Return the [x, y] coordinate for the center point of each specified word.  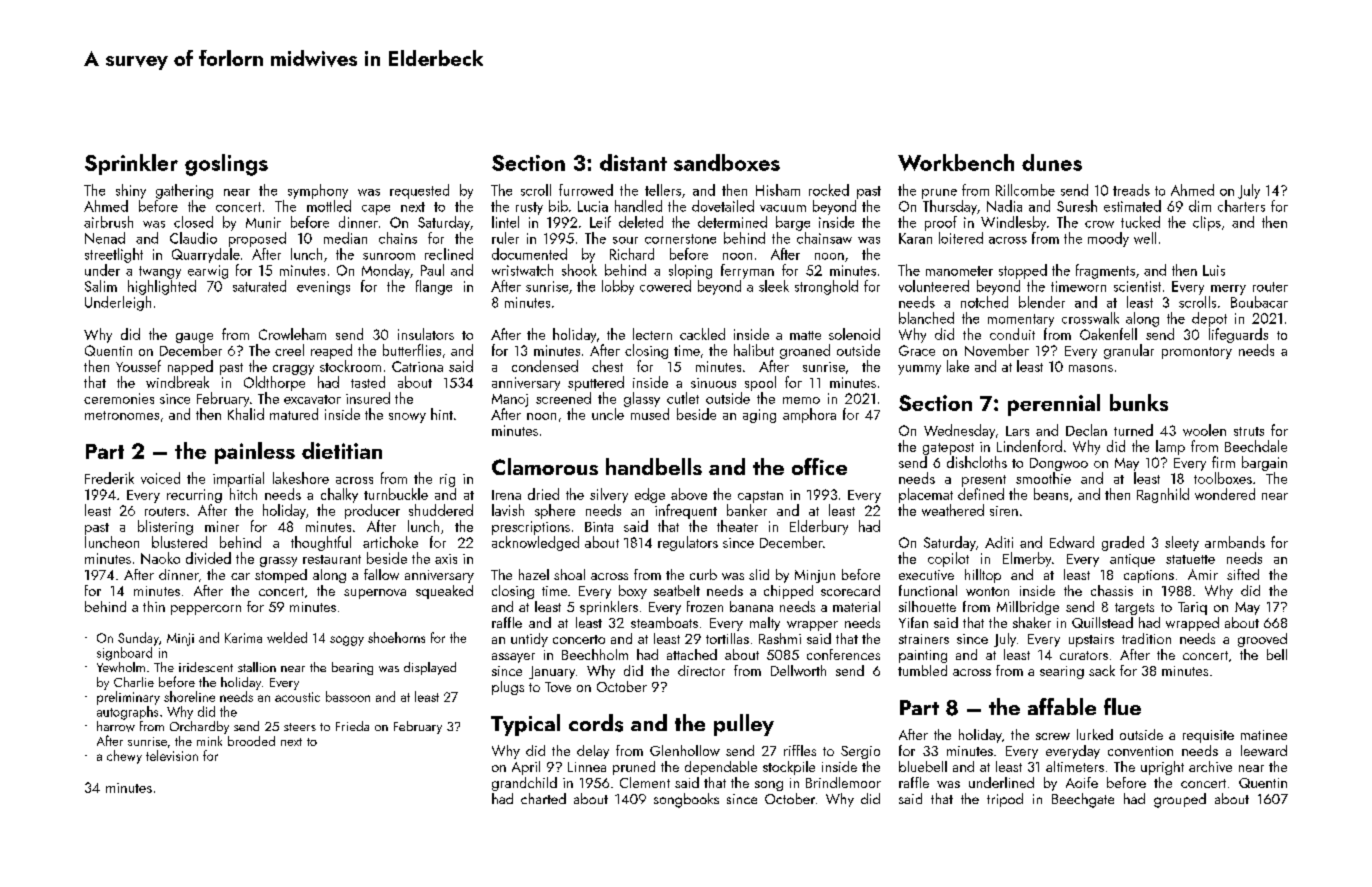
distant [633, 162]
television [172, 755]
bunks [1139, 402]
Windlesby [1013, 223]
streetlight [114, 255]
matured [294, 414]
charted [543, 798]
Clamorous [545, 466]
